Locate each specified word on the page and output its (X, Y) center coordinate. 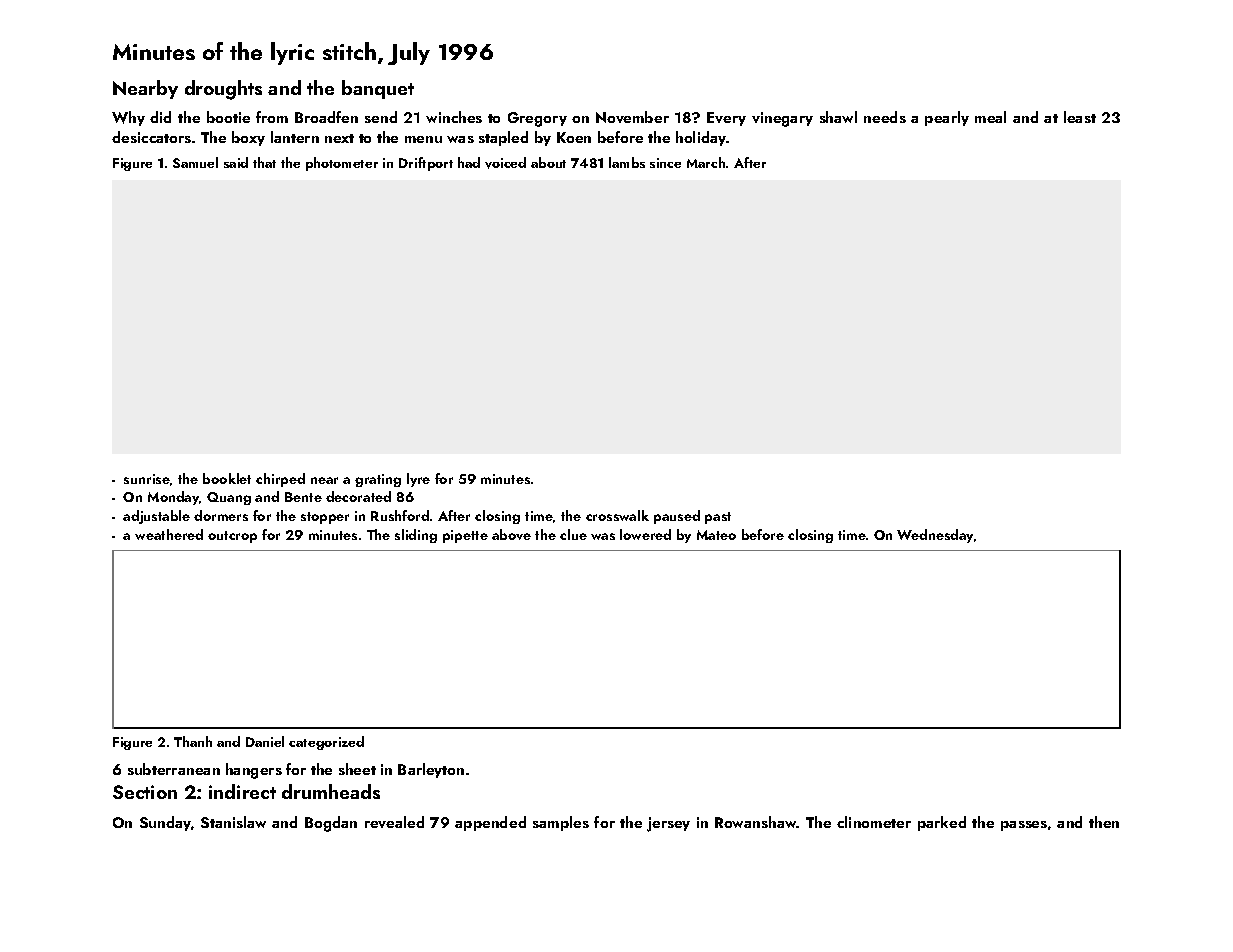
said (236, 162)
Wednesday (935, 536)
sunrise (147, 479)
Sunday (165, 823)
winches (454, 117)
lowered (645, 534)
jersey (668, 824)
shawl (838, 117)
